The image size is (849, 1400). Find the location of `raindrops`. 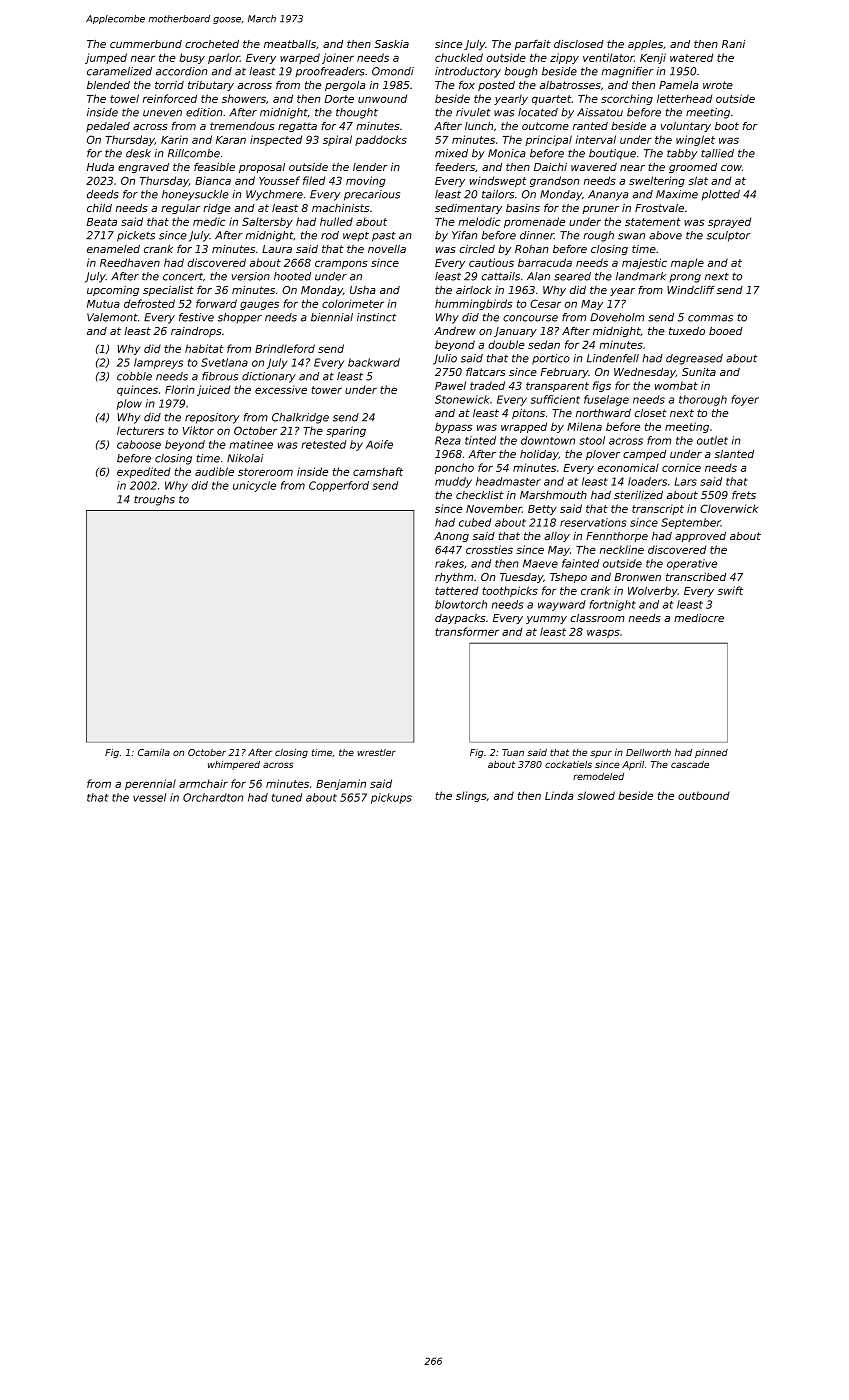

raindrops is located at coordinates (196, 332).
